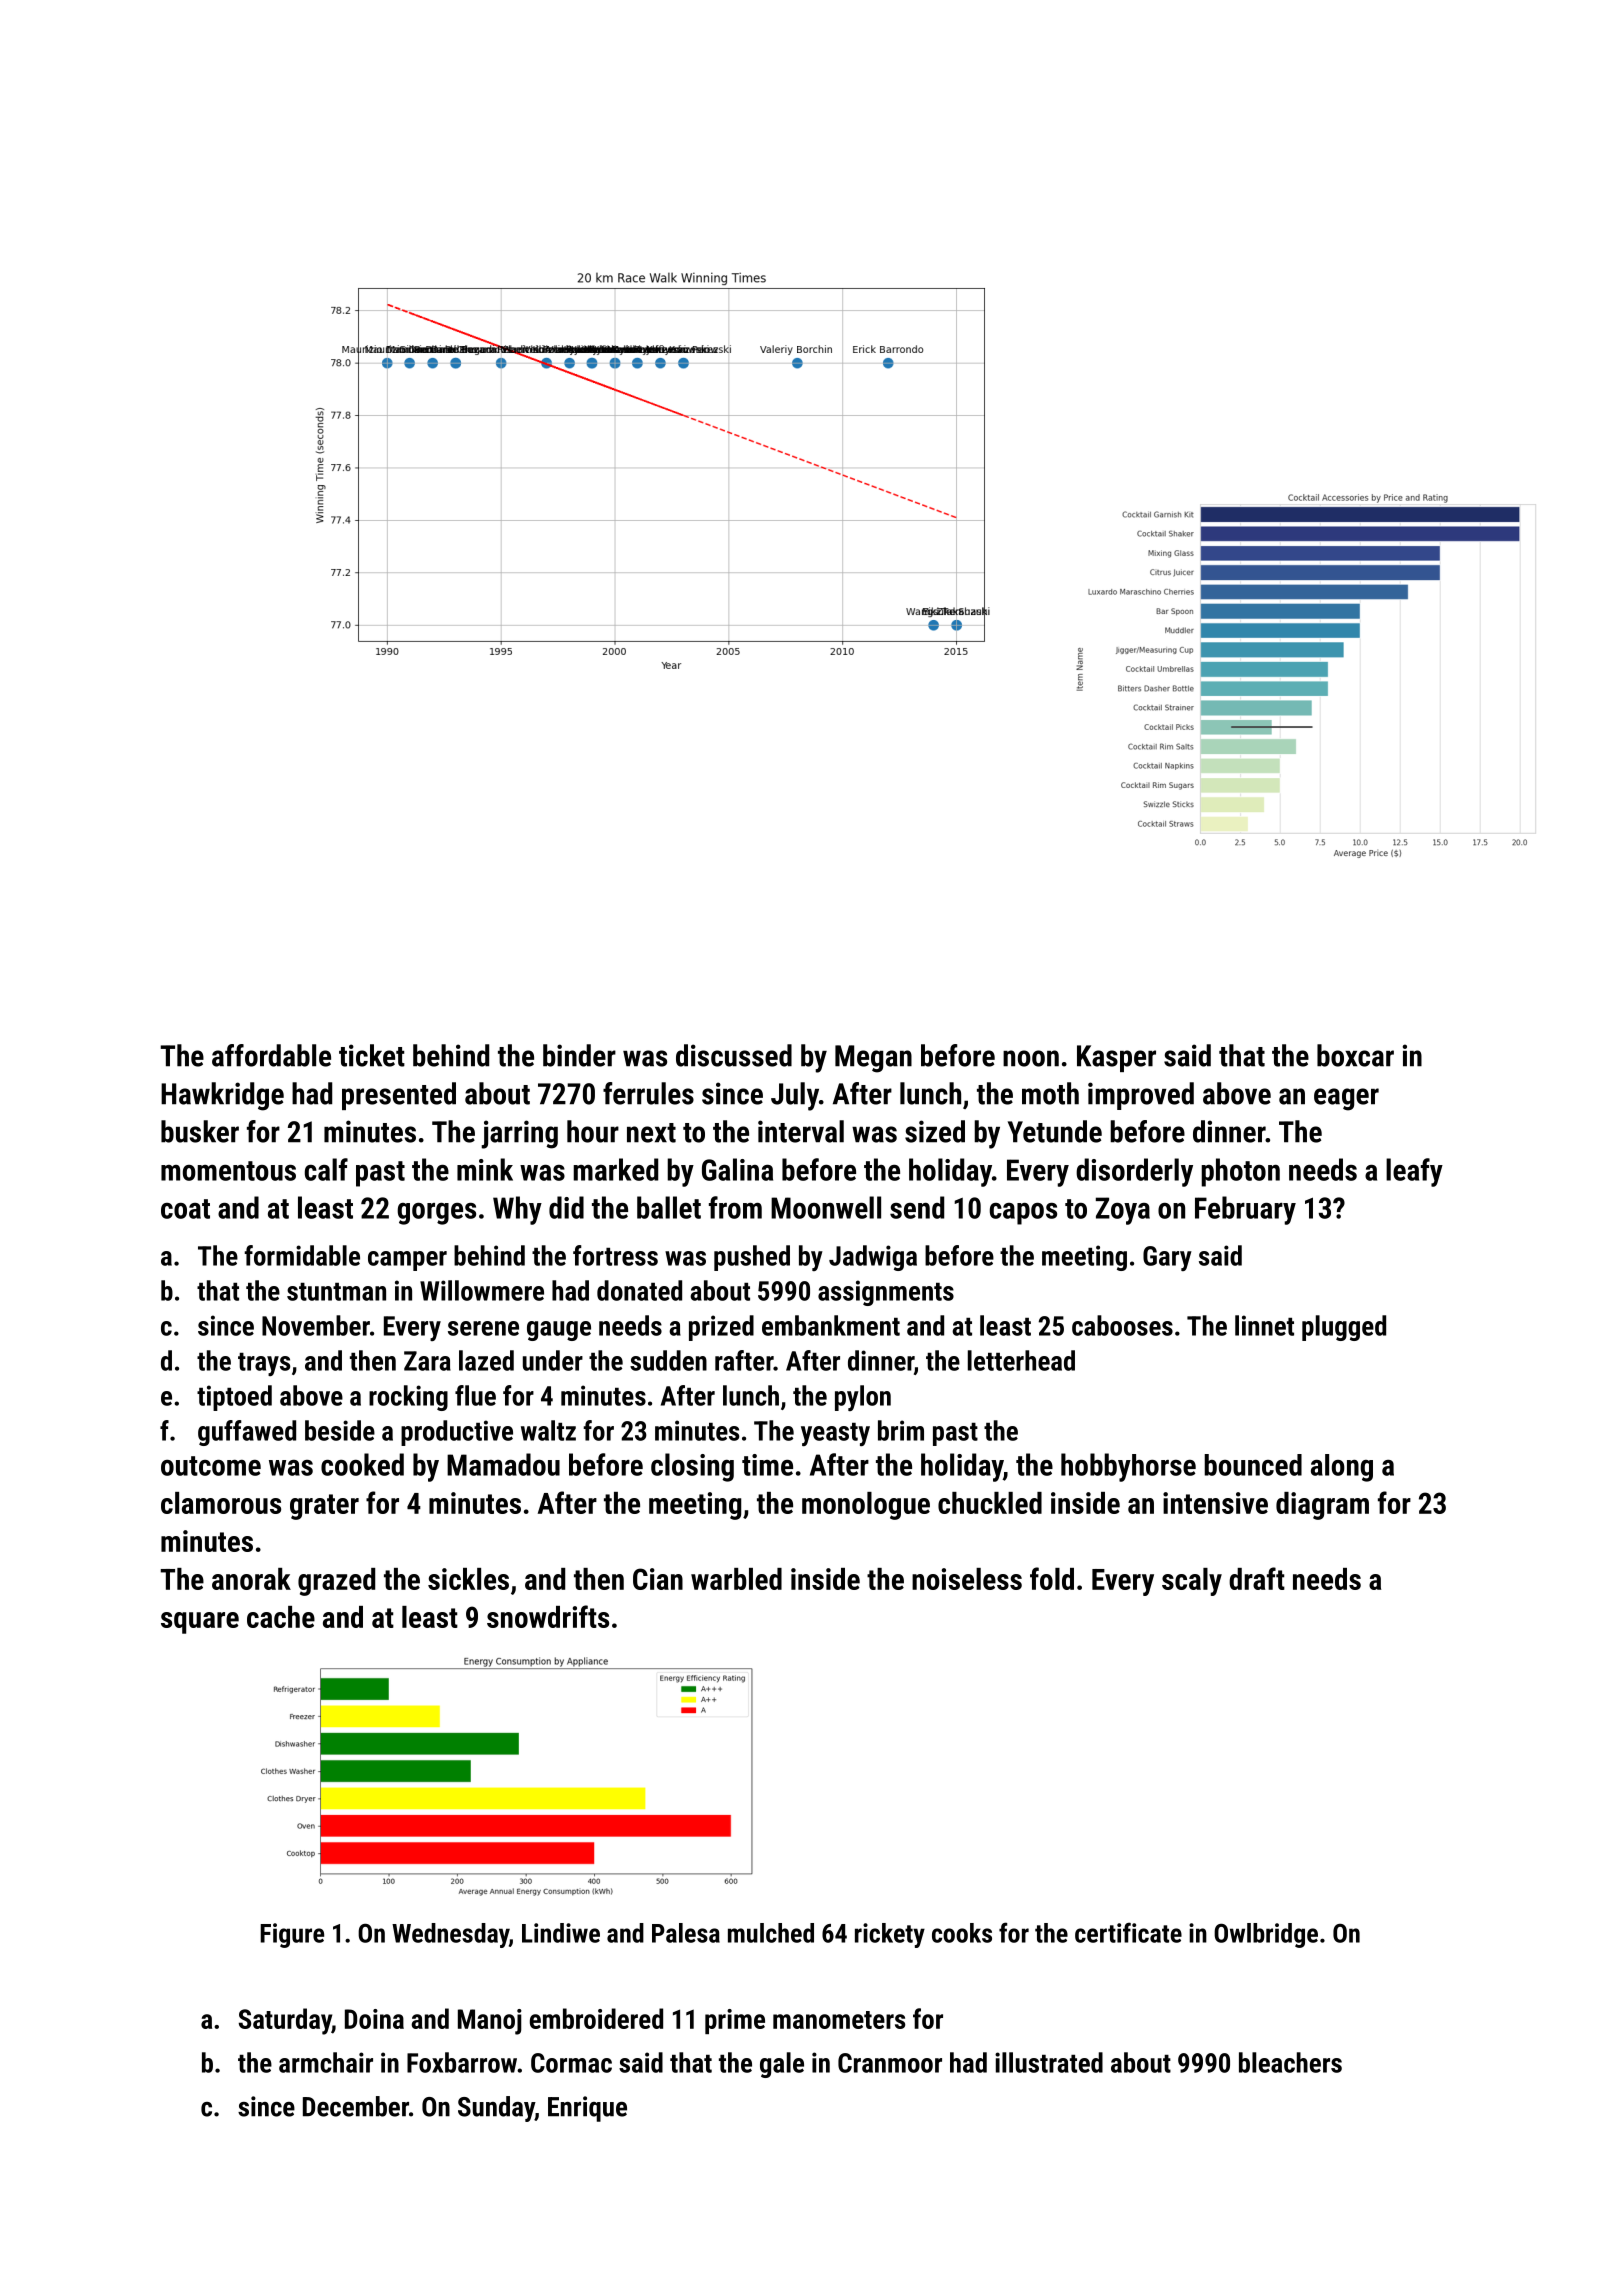 The width and height of the screenshot is (1620, 2292). Describe the element at coordinates (1128, 1467) in the screenshot. I see `hobbyhorse` at that location.
